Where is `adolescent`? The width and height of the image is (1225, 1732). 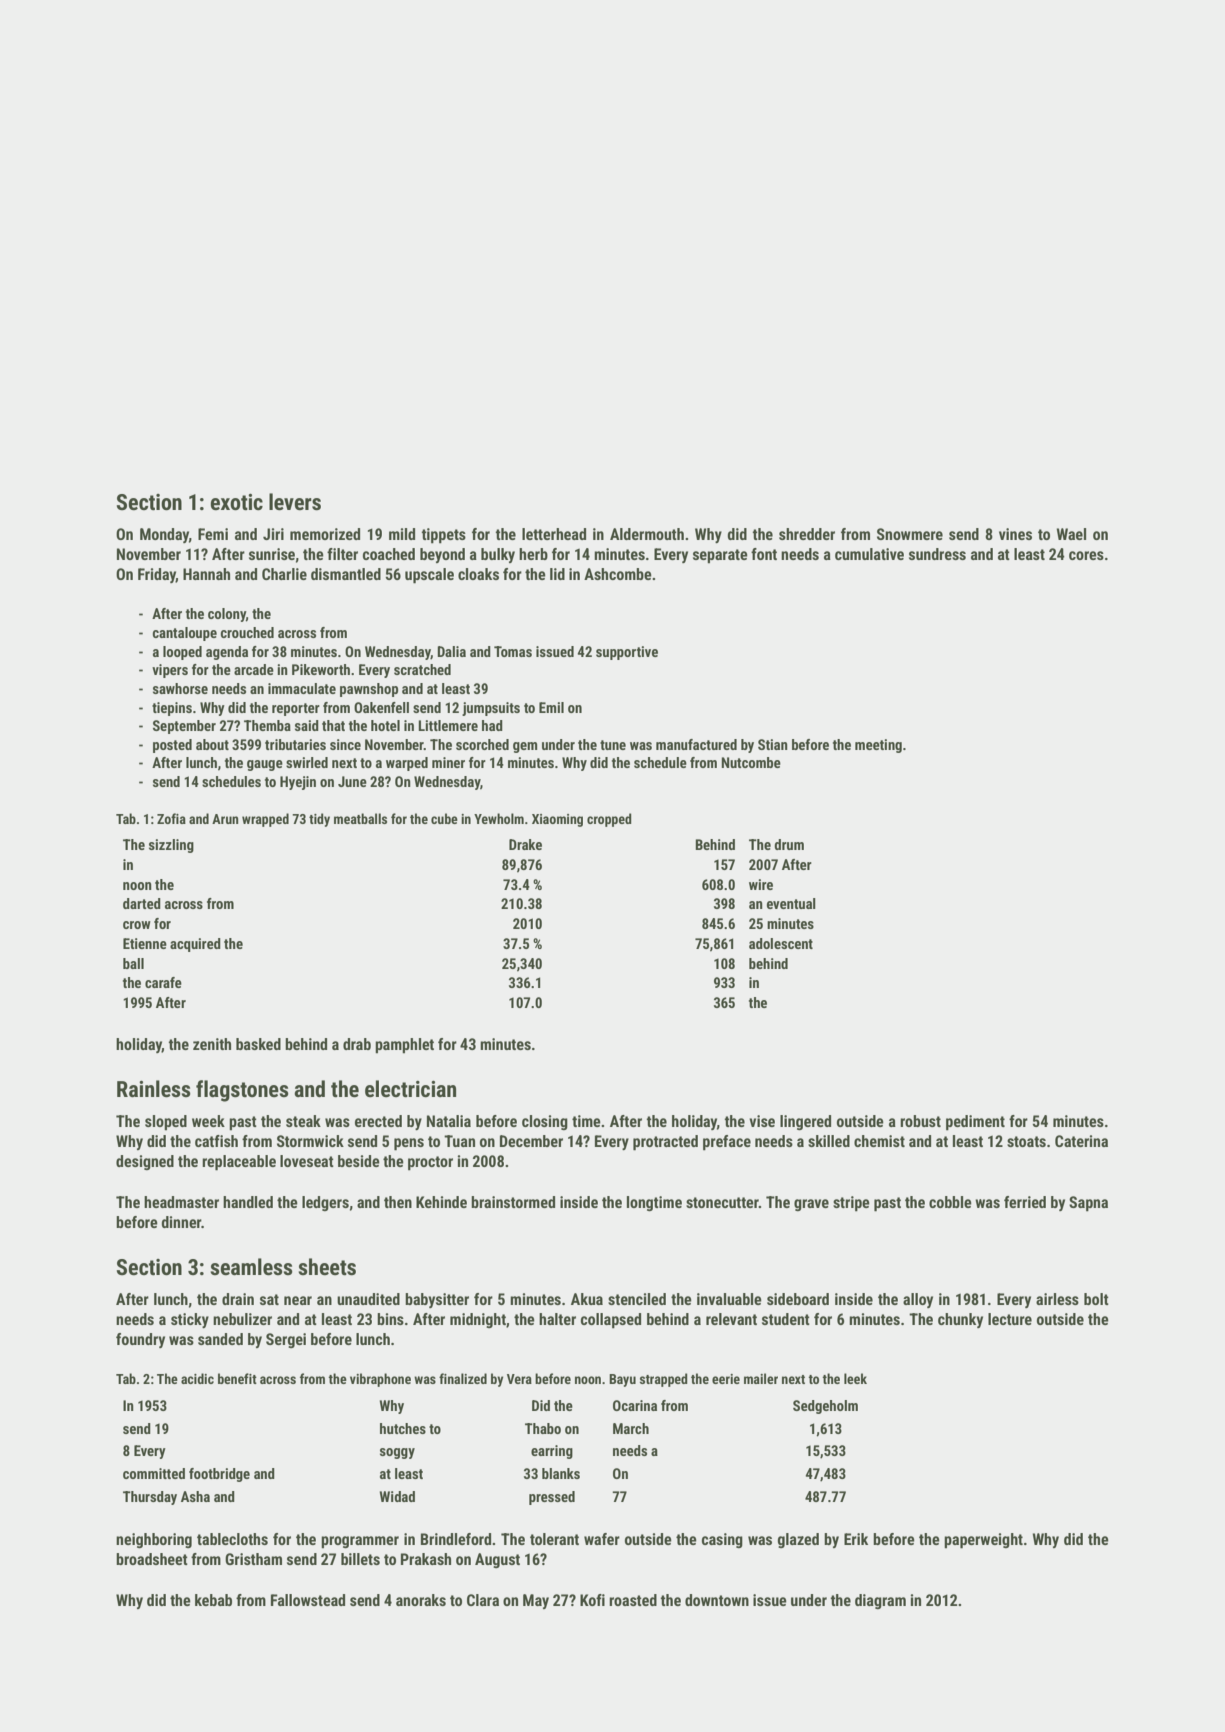
adolescent is located at coordinates (781, 943).
